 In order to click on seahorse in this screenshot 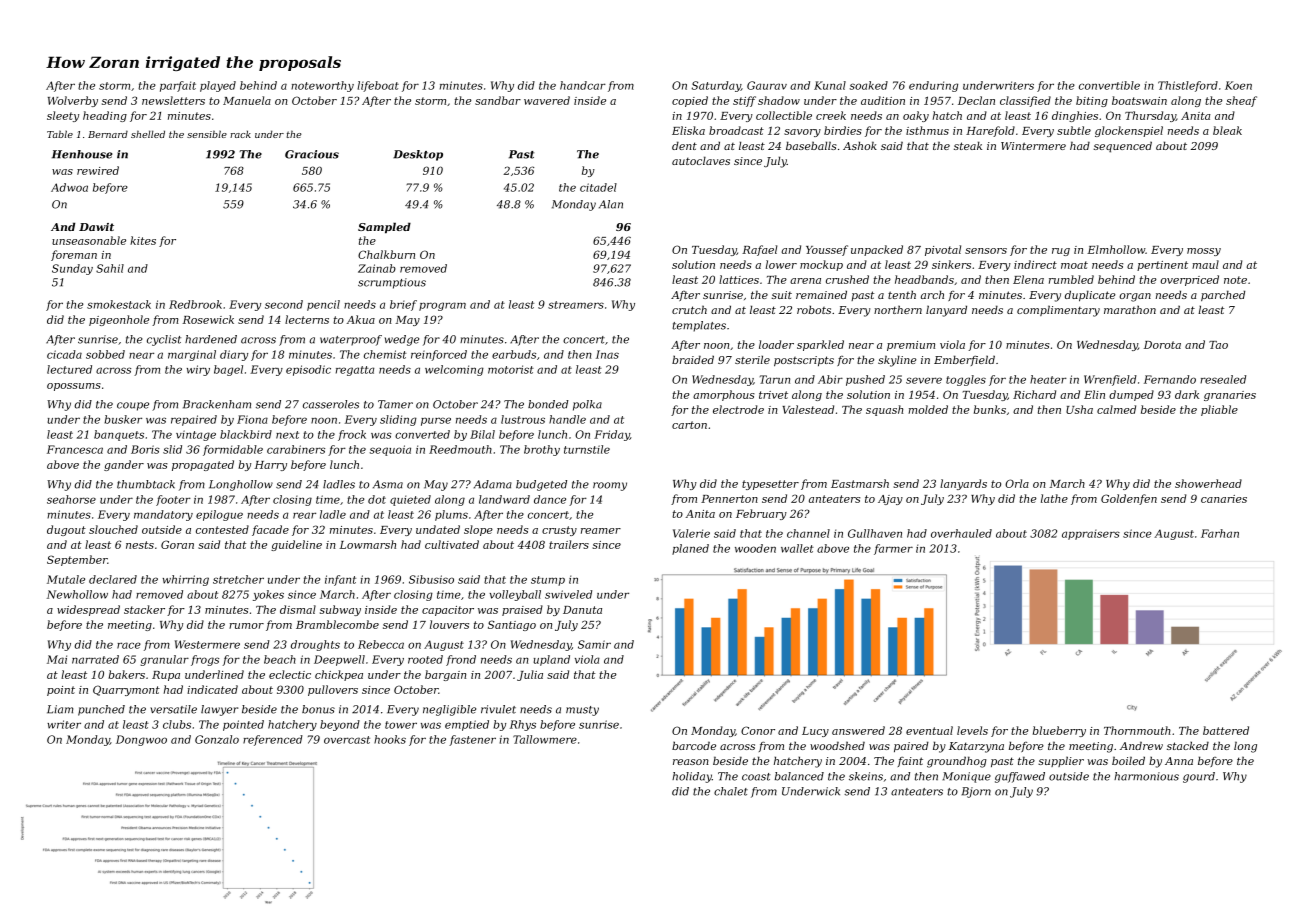, I will do `click(71, 499)`.
